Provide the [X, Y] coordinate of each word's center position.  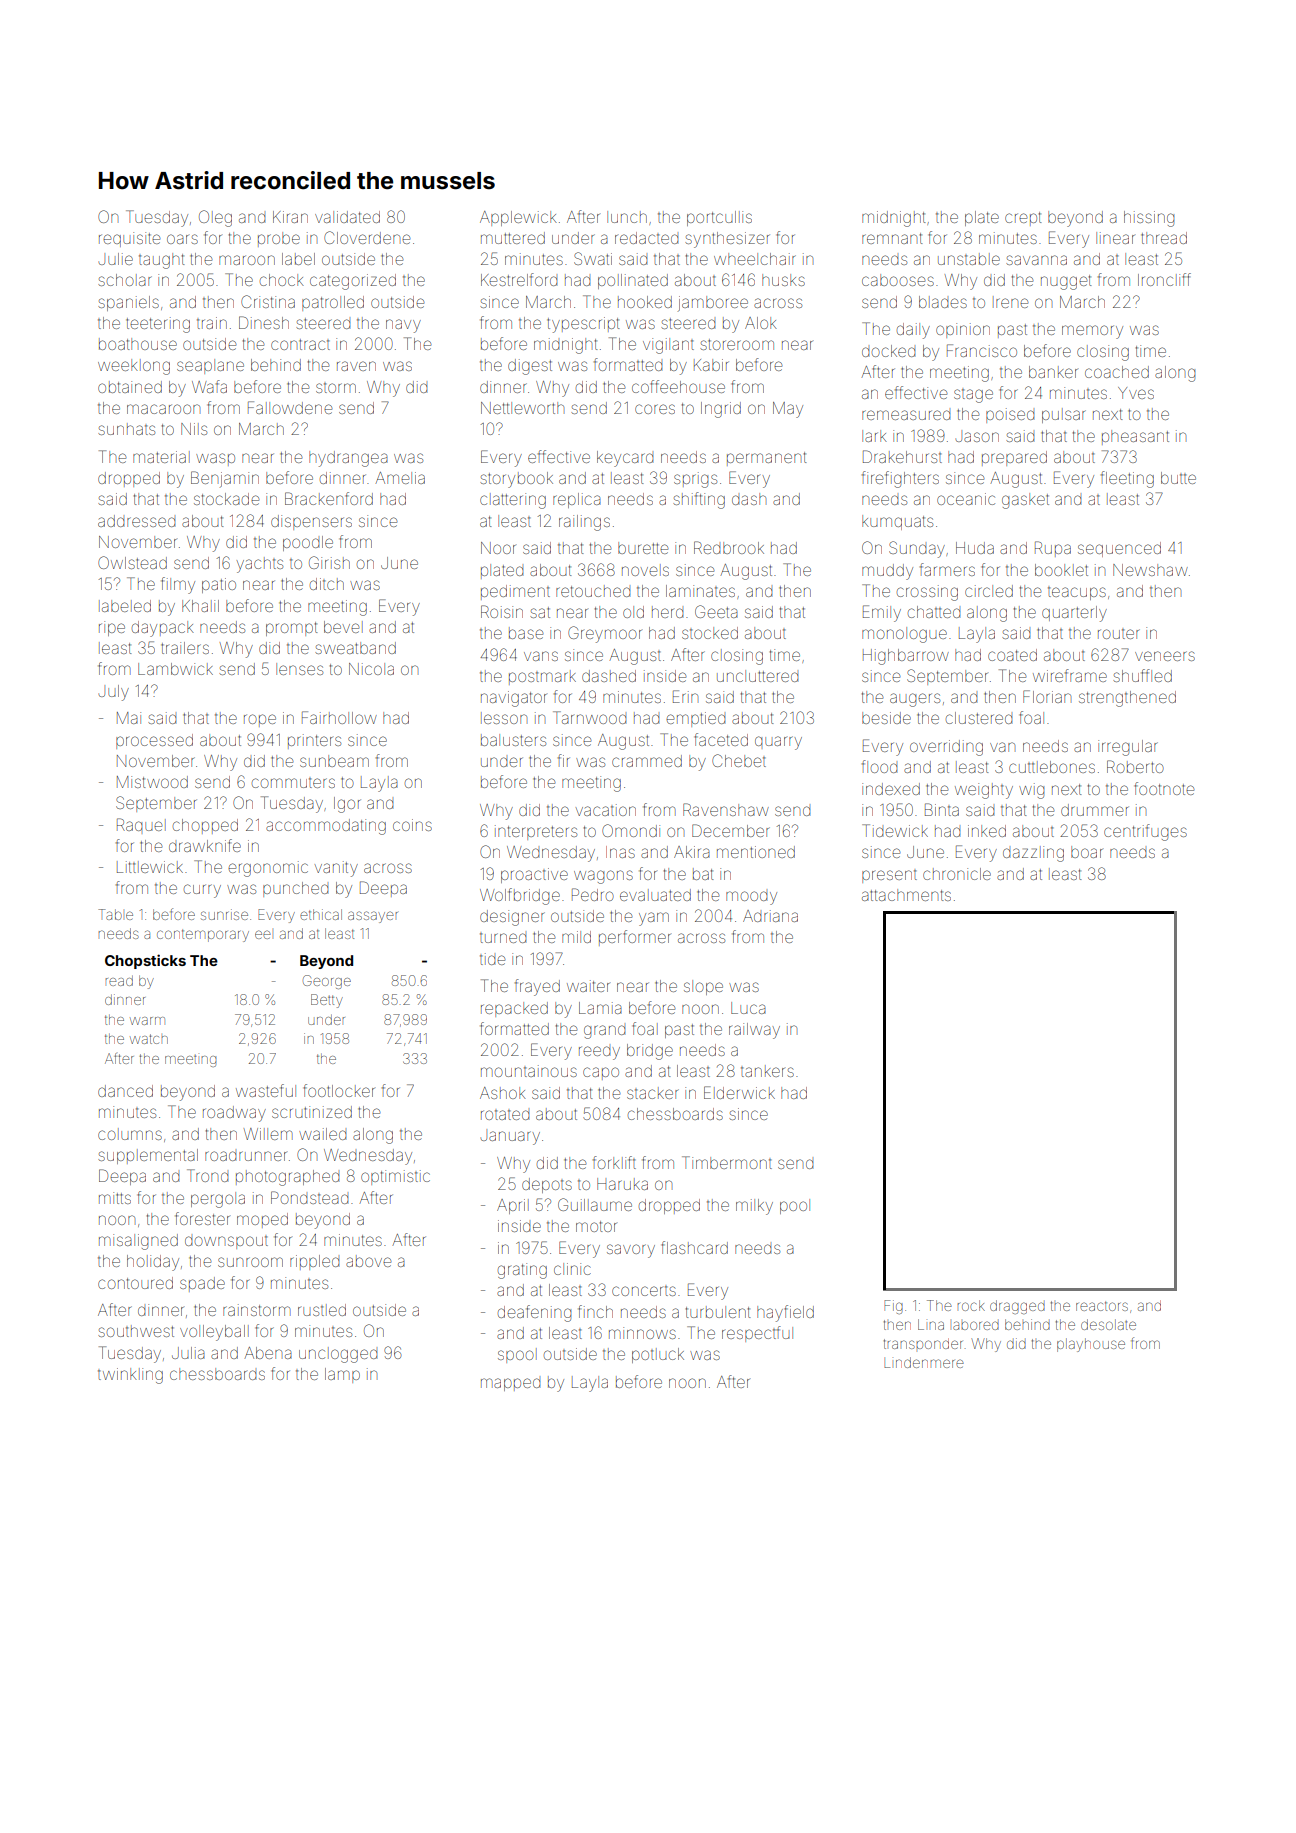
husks [783, 280]
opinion [963, 330]
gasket [1025, 501]
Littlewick [150, 867]
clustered [979, 718]
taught [162, 261]
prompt [292, 629]
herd [668, 612]
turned [503, 938]
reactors [1102, 1306]
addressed [137, 521]
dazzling [1033, 854]
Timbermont [727, 1162]
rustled [322, 1310]
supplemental [148, 1156]
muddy [887, 572]
